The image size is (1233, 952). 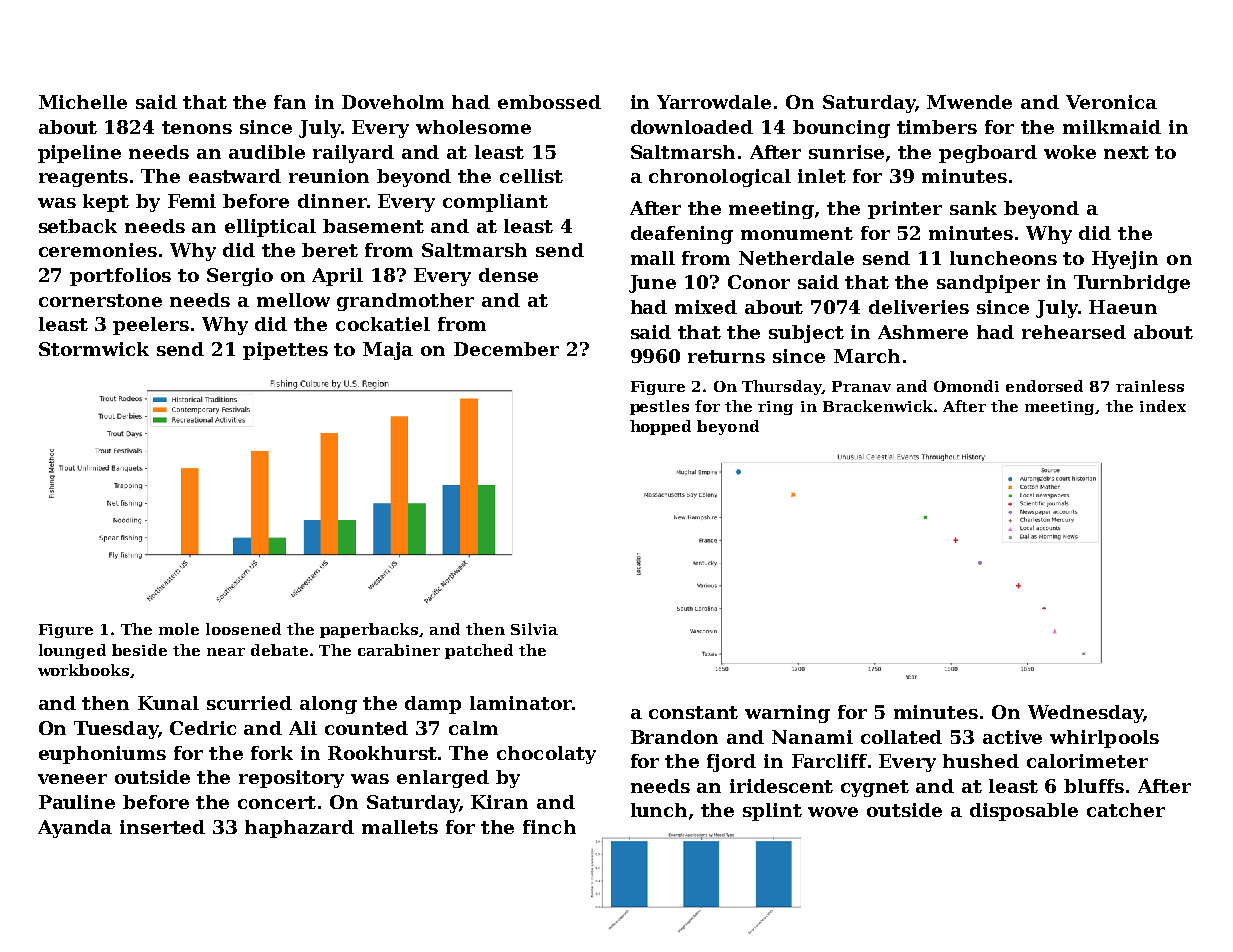 I want to click on grandmother, so click(x=405, y=302).
